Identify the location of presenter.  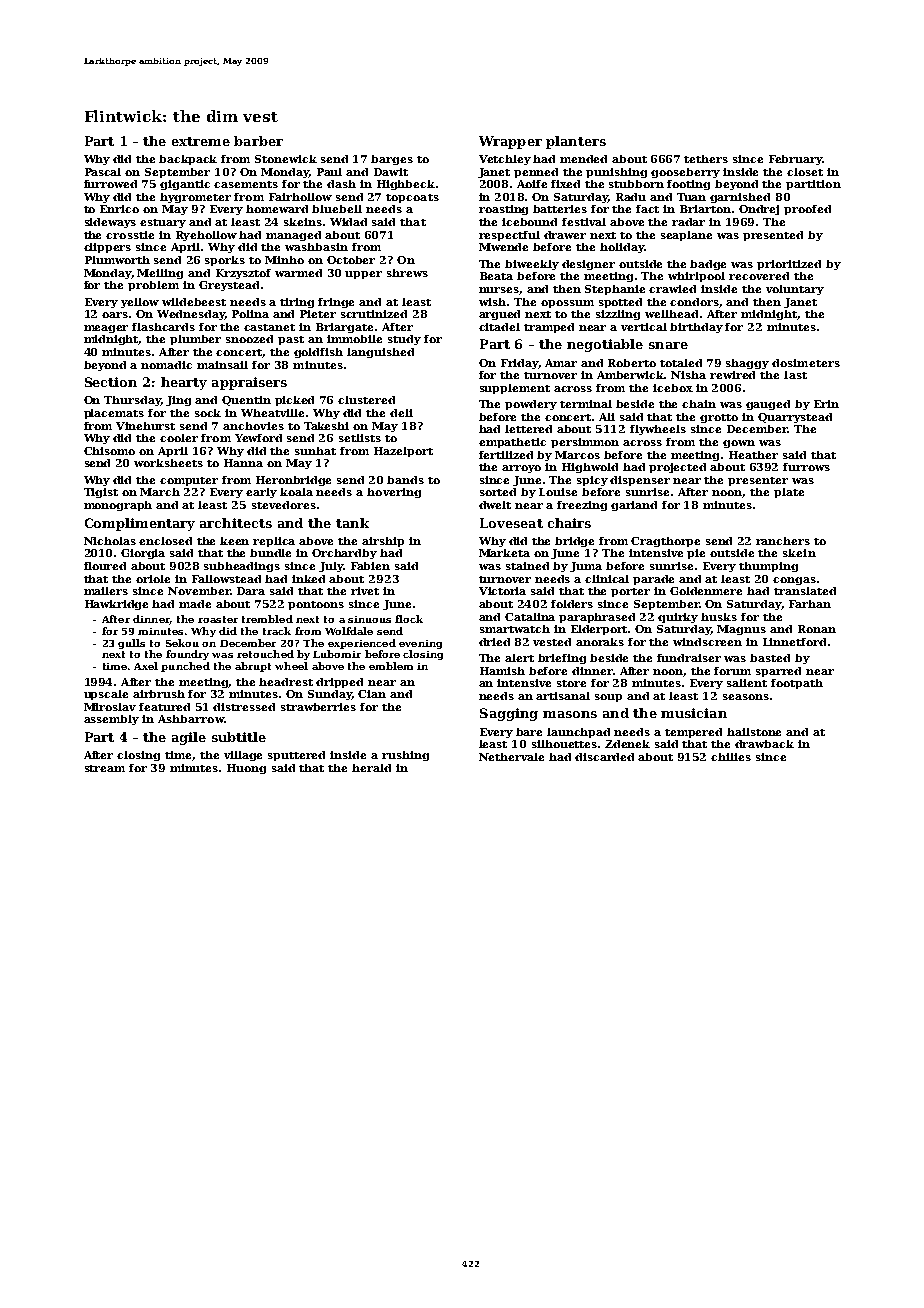
(758, 481).
